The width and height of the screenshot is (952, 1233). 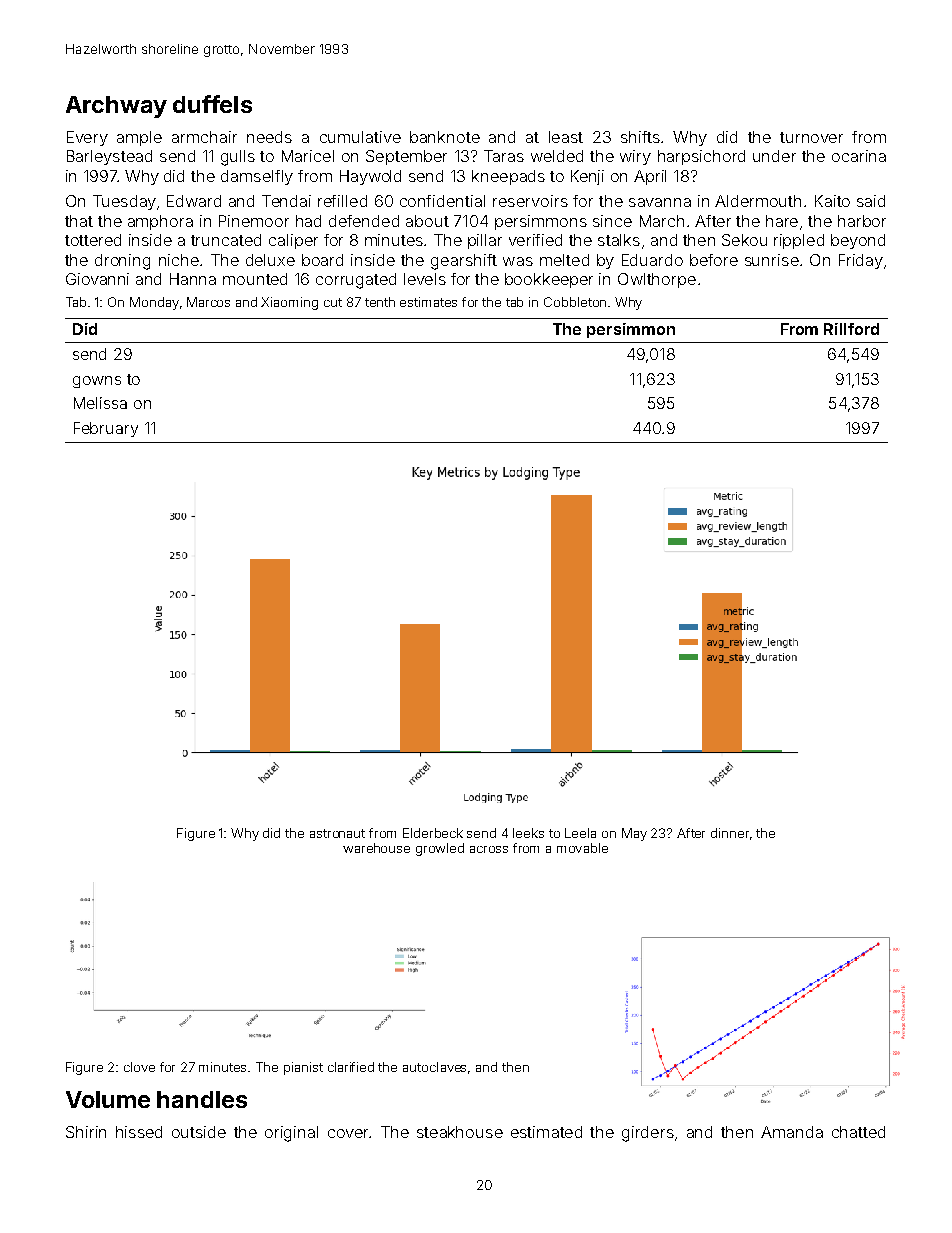 What do you see at coordinates (445, 137) in the screenshot?
I see `banknote` at bounding box center [445, 137].
